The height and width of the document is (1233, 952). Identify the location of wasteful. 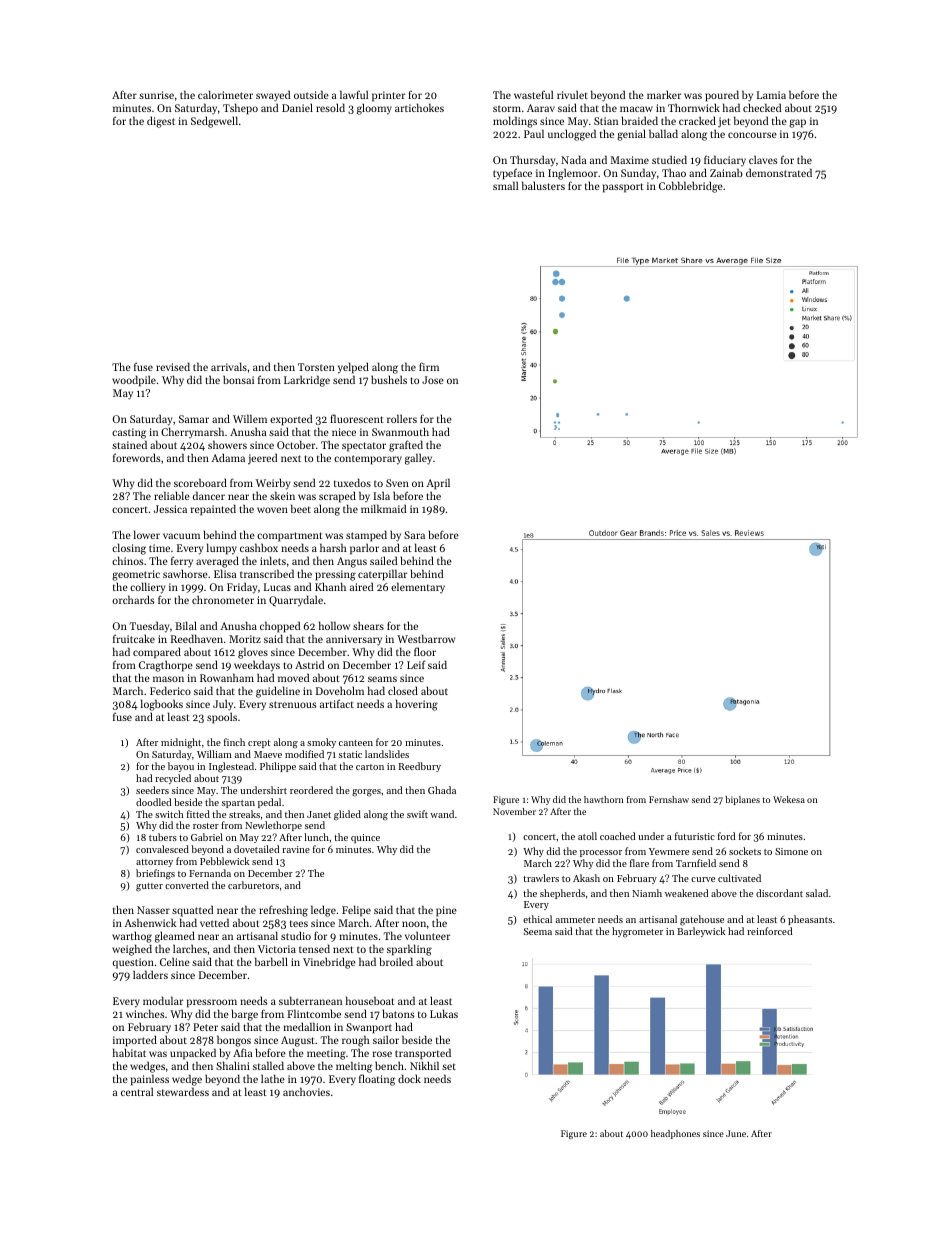
(533, 94).
